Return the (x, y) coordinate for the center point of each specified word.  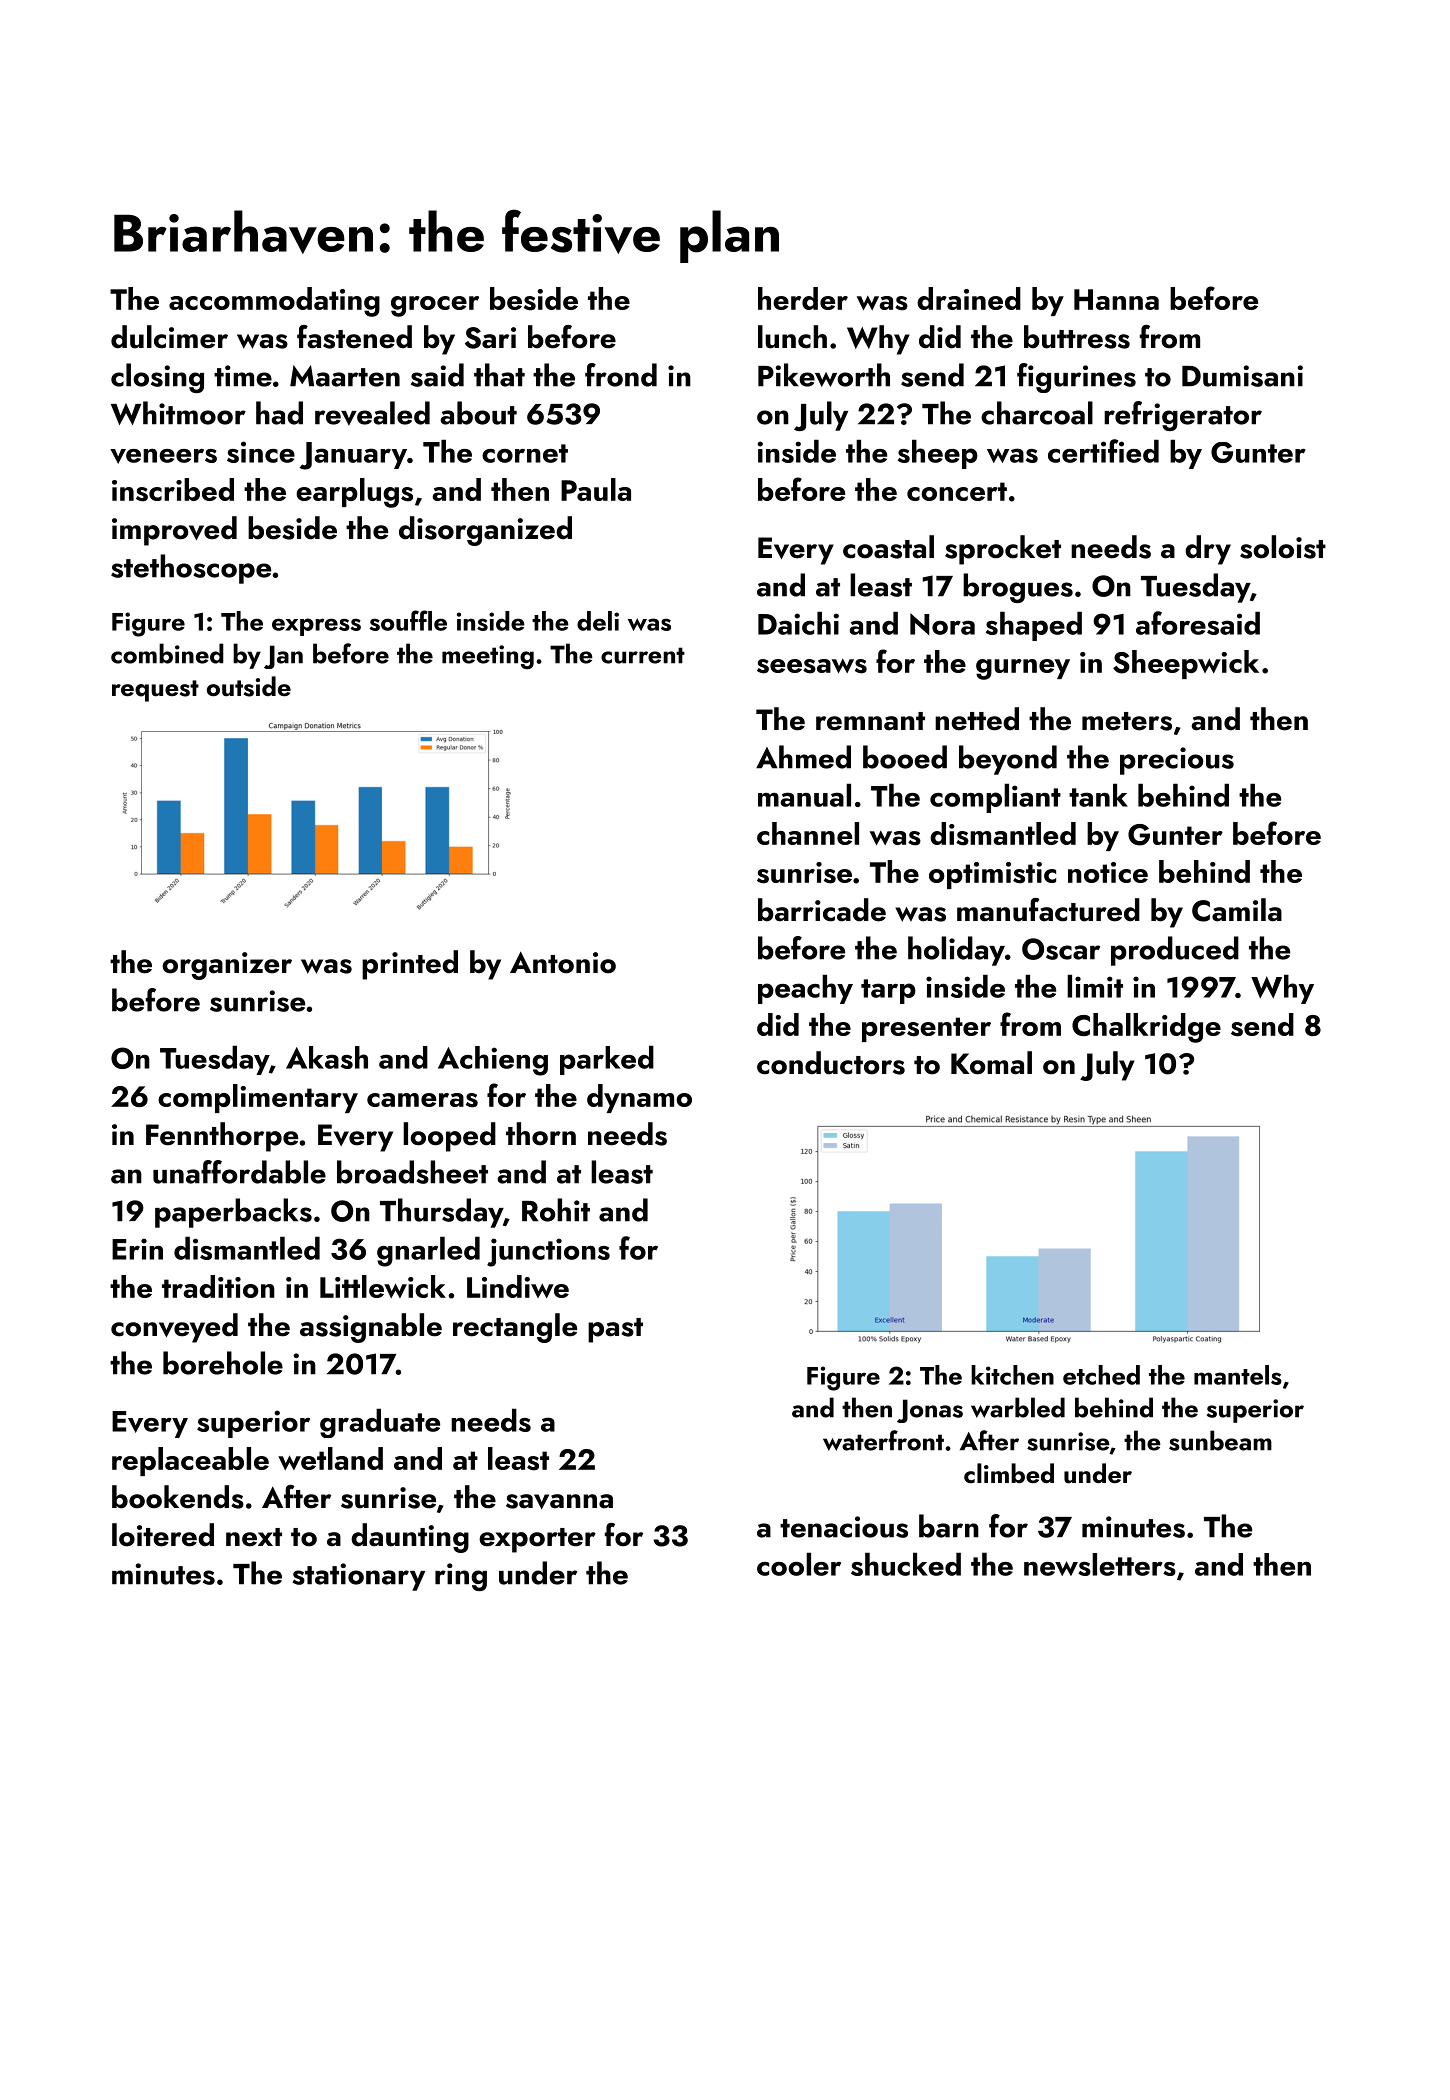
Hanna (1116, 299)
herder (803, 298)
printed (410, 965)
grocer (435, 306)
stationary (358, 1577)
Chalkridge (1146, 1028)
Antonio (563, 963)
